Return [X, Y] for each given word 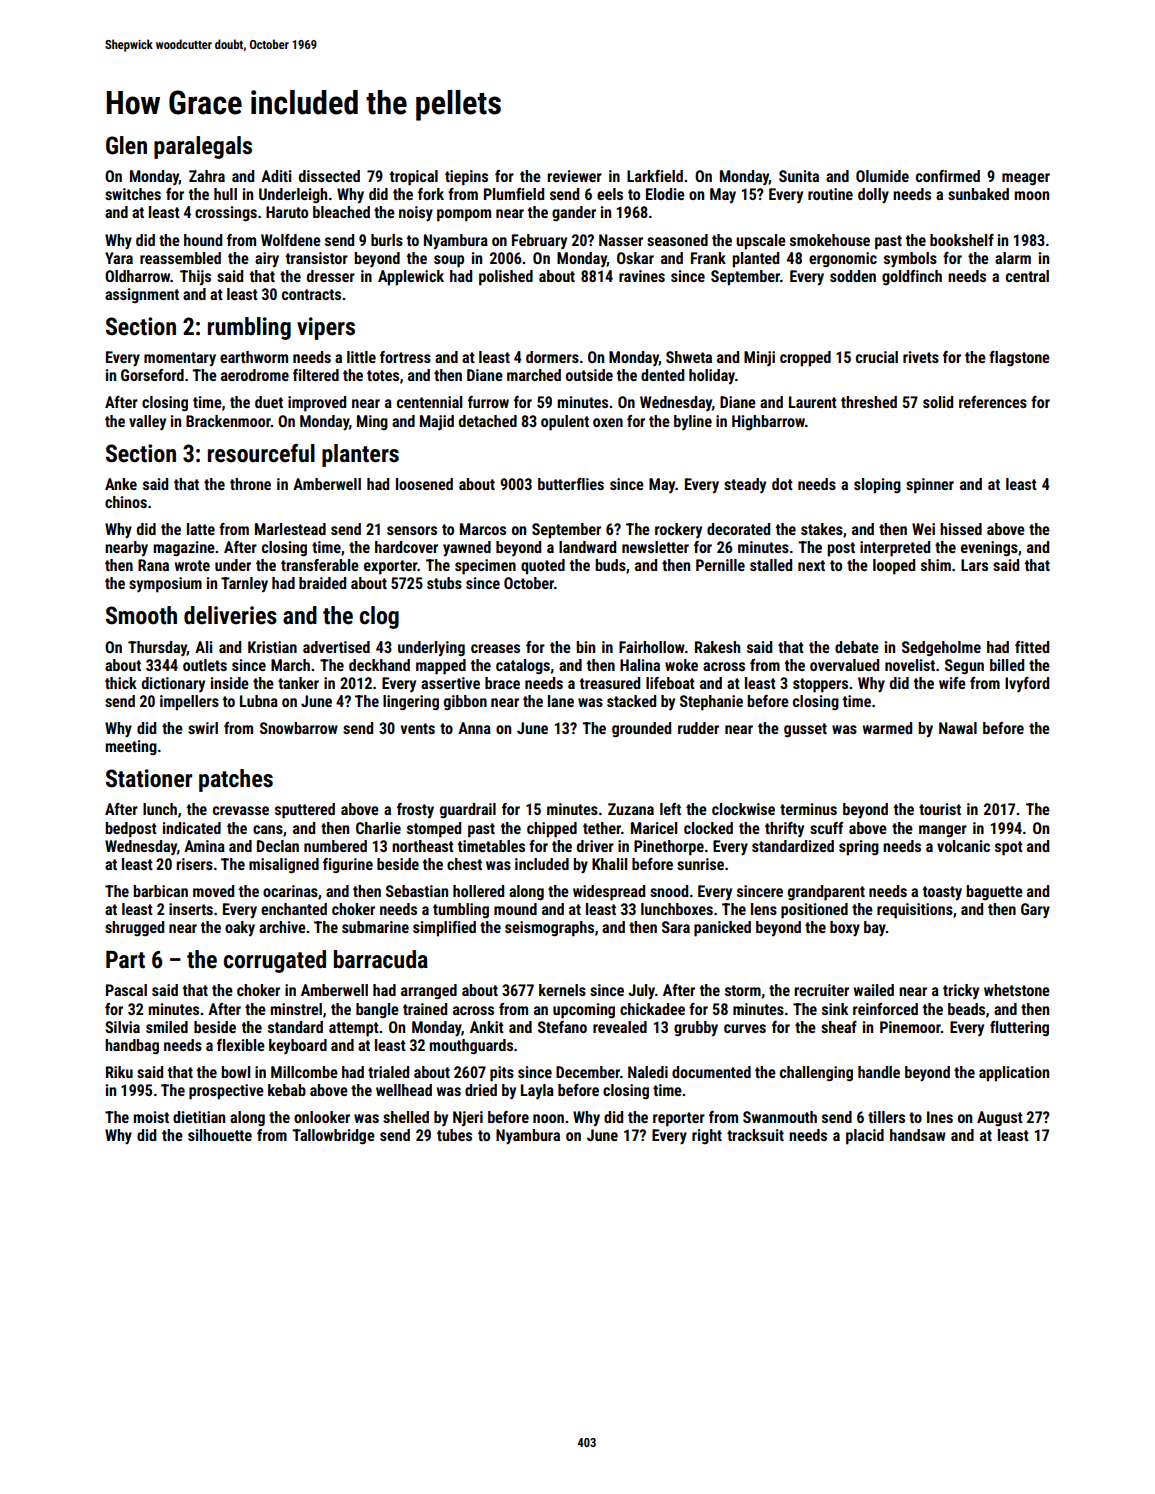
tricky [961, 991]
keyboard [298, 1046]
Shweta [689, 357]
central [1027, 276]
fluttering [1019, 1029]
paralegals [203, 147]
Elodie [665, 194]
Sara [676, 927]
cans [268, 829]
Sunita [799, 176]
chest [464, 864]
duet [269, 402]
